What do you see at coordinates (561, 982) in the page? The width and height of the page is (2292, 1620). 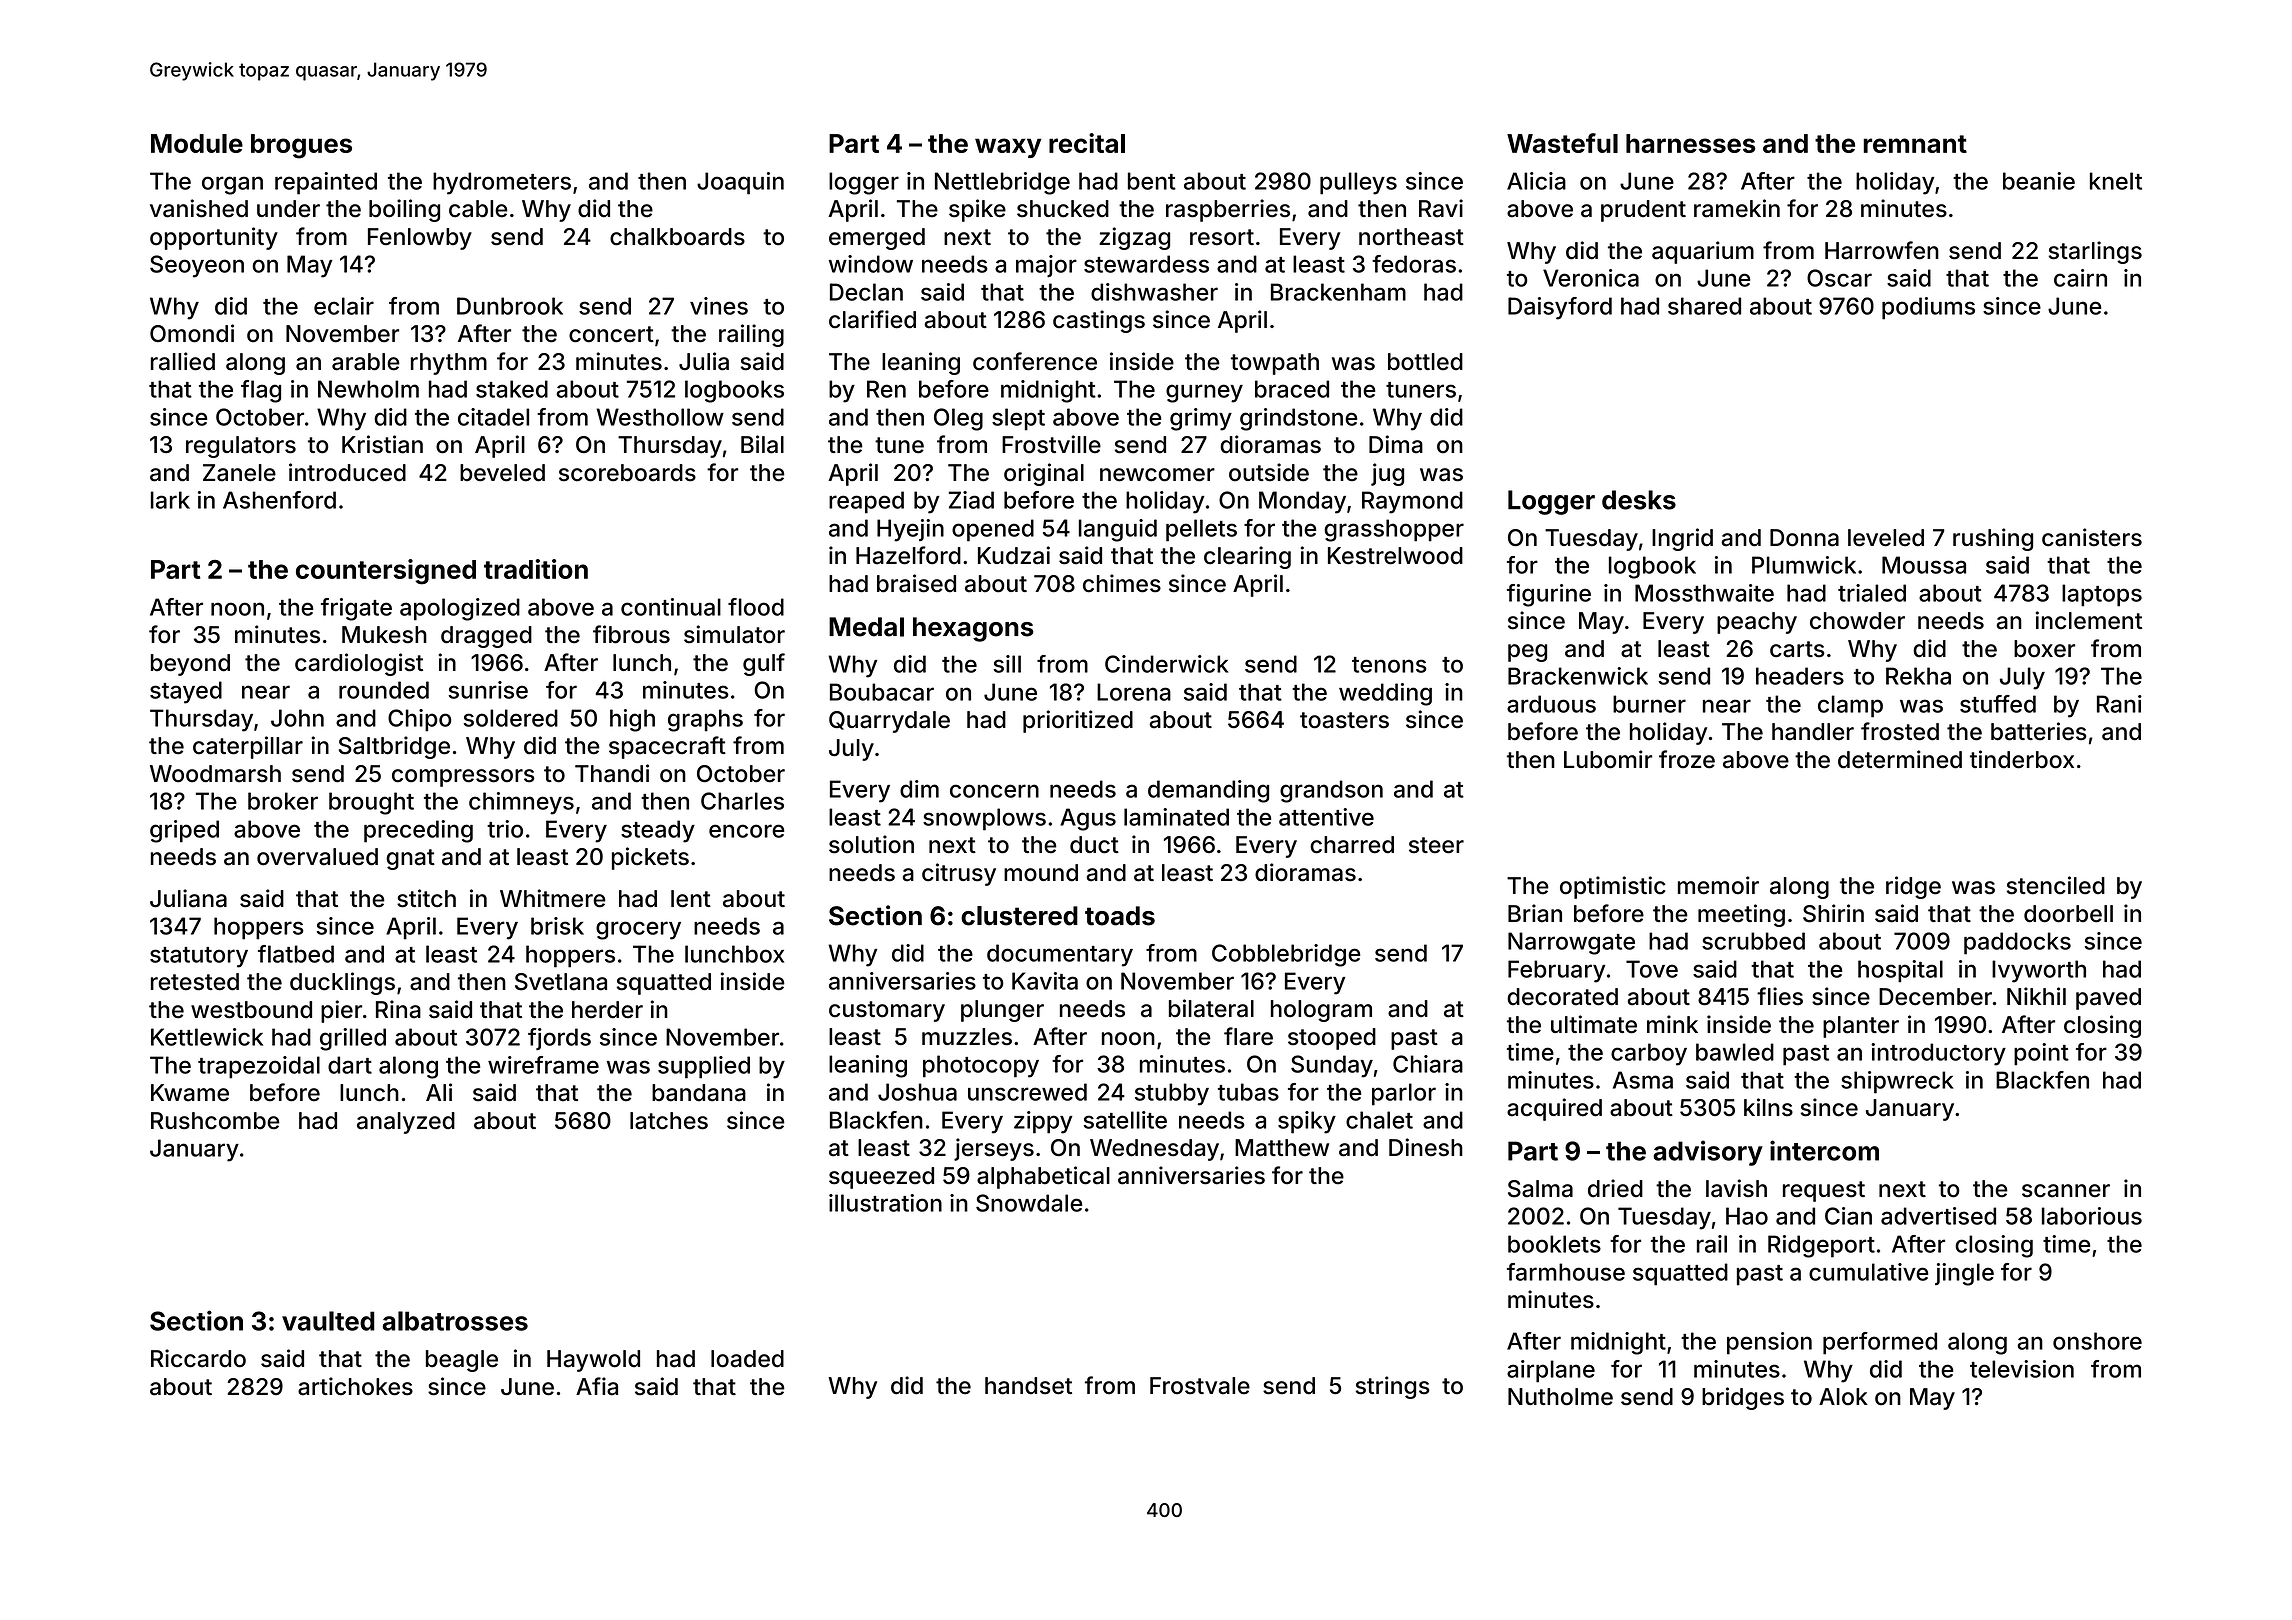 I see `Svetlana` at bounding box center [561, 982].
